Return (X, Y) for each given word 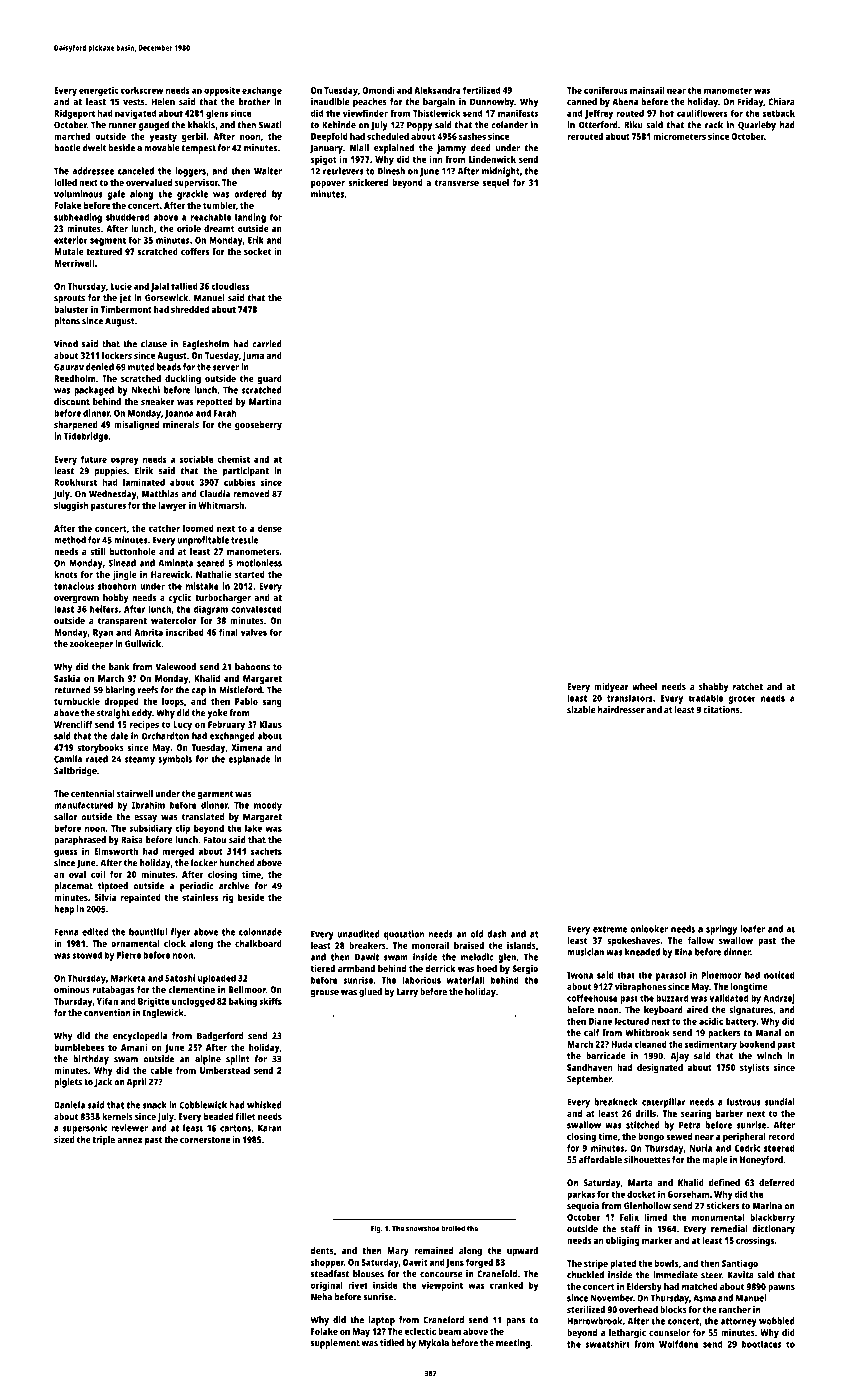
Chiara (781, 102)
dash (497, 934)
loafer (753, 929)
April (136, 1083)
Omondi (378, 90)
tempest (199, 149)
